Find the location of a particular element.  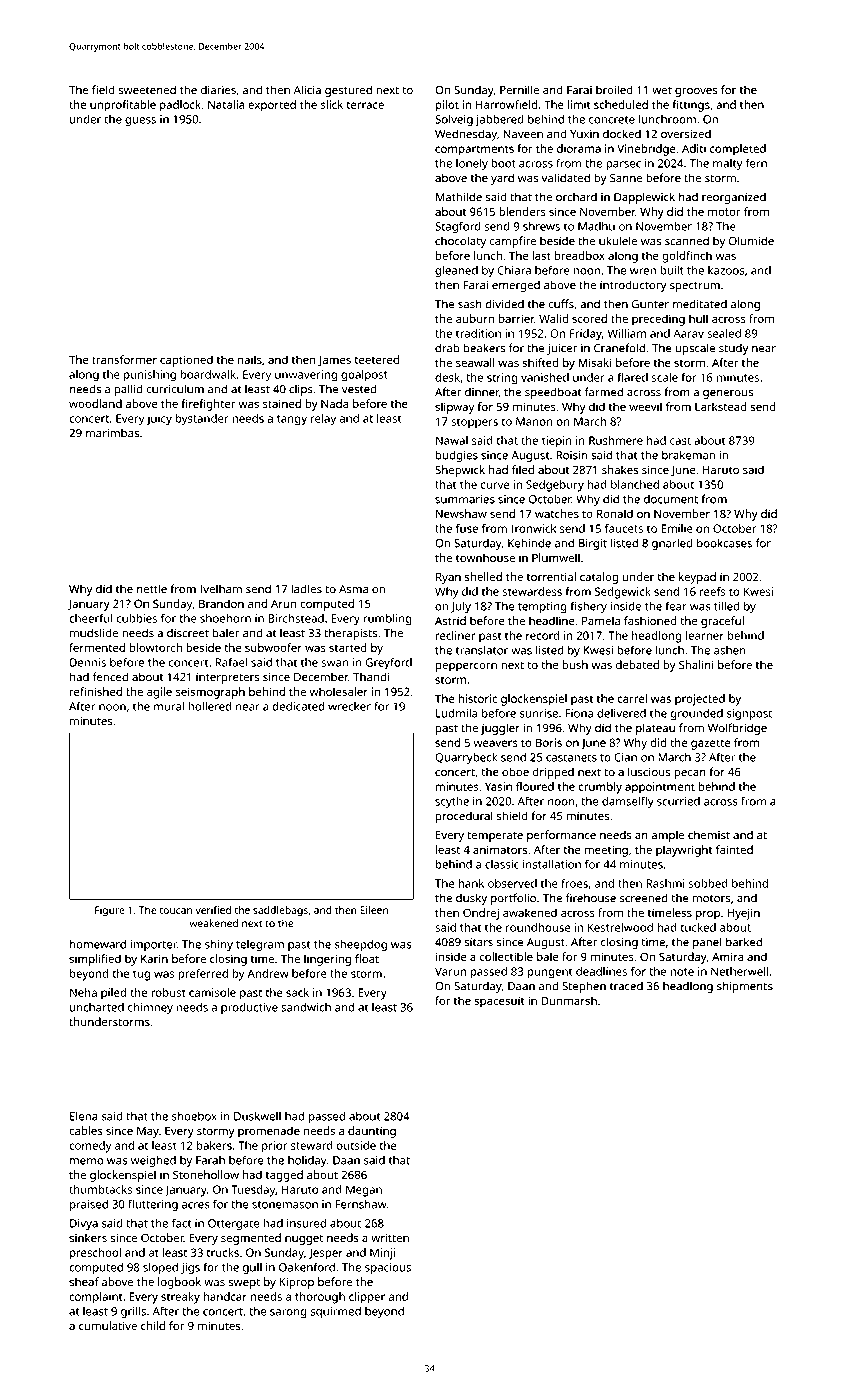

float is located at coordinates (367, 958).
